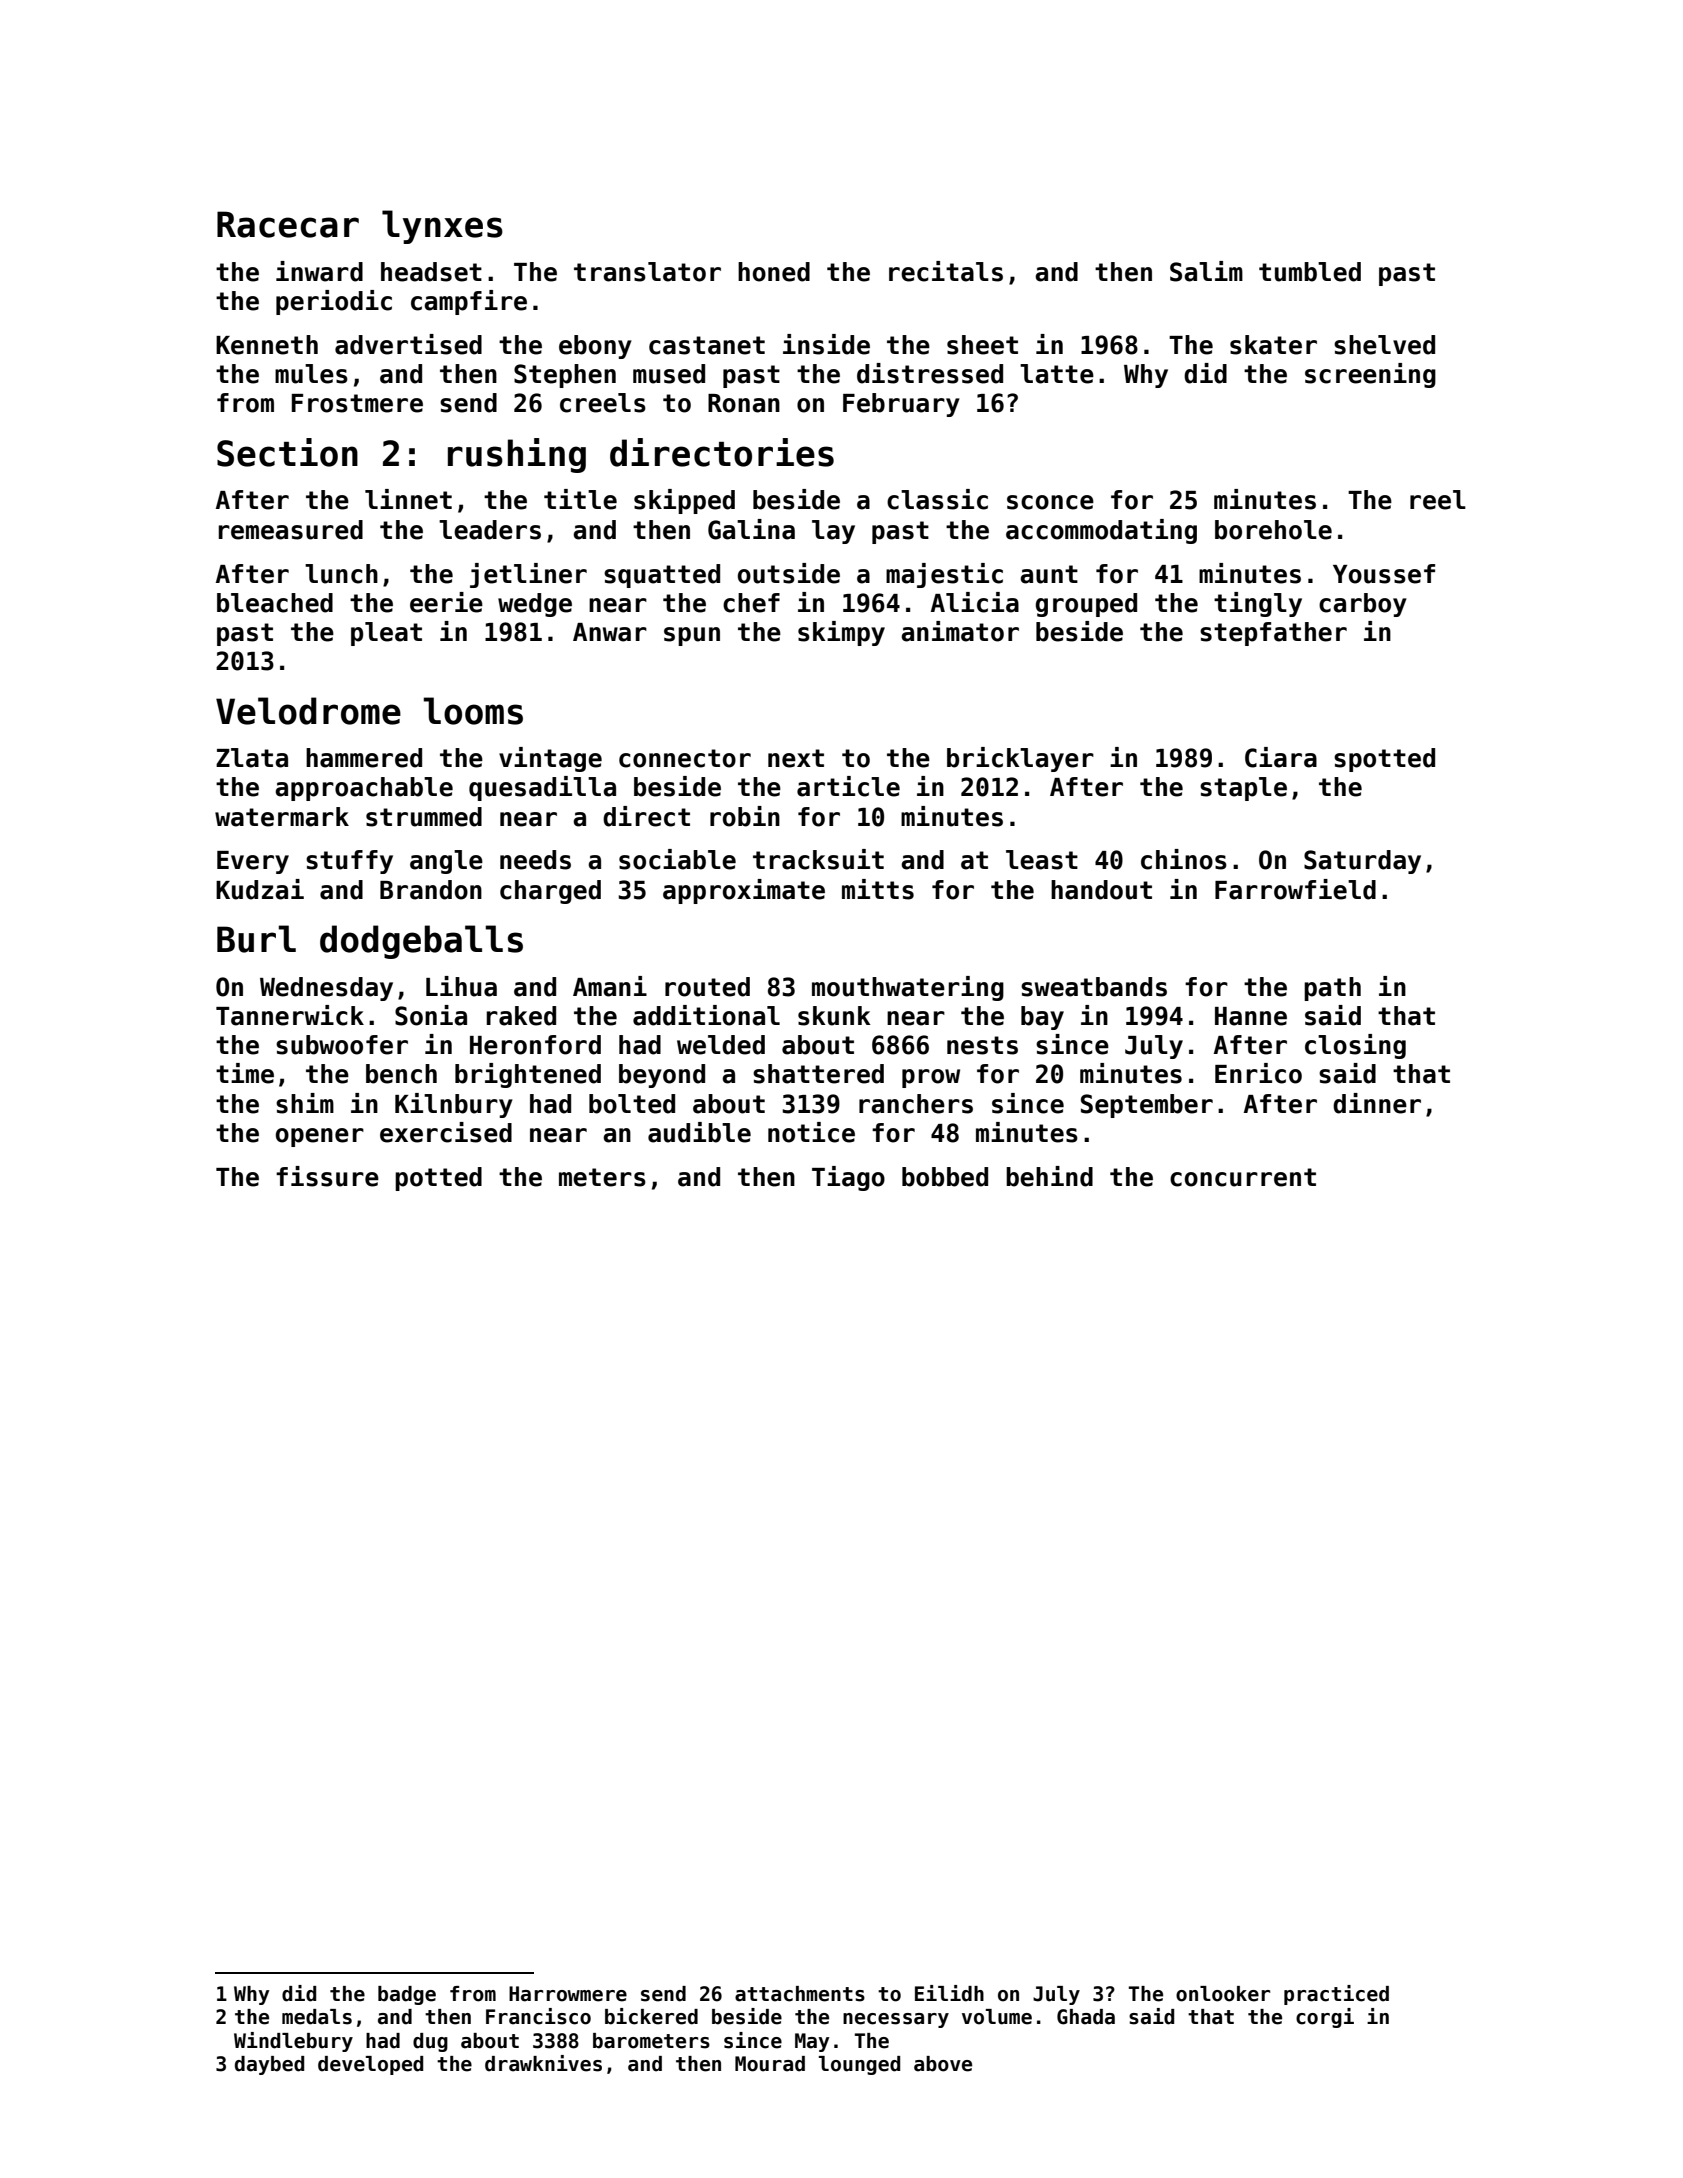 Image resolution: width=1683 pixels, height=2178 pixels. Describe the element at coordinates (1049, 1176) in the screenshot. I see `behind` at that location.
